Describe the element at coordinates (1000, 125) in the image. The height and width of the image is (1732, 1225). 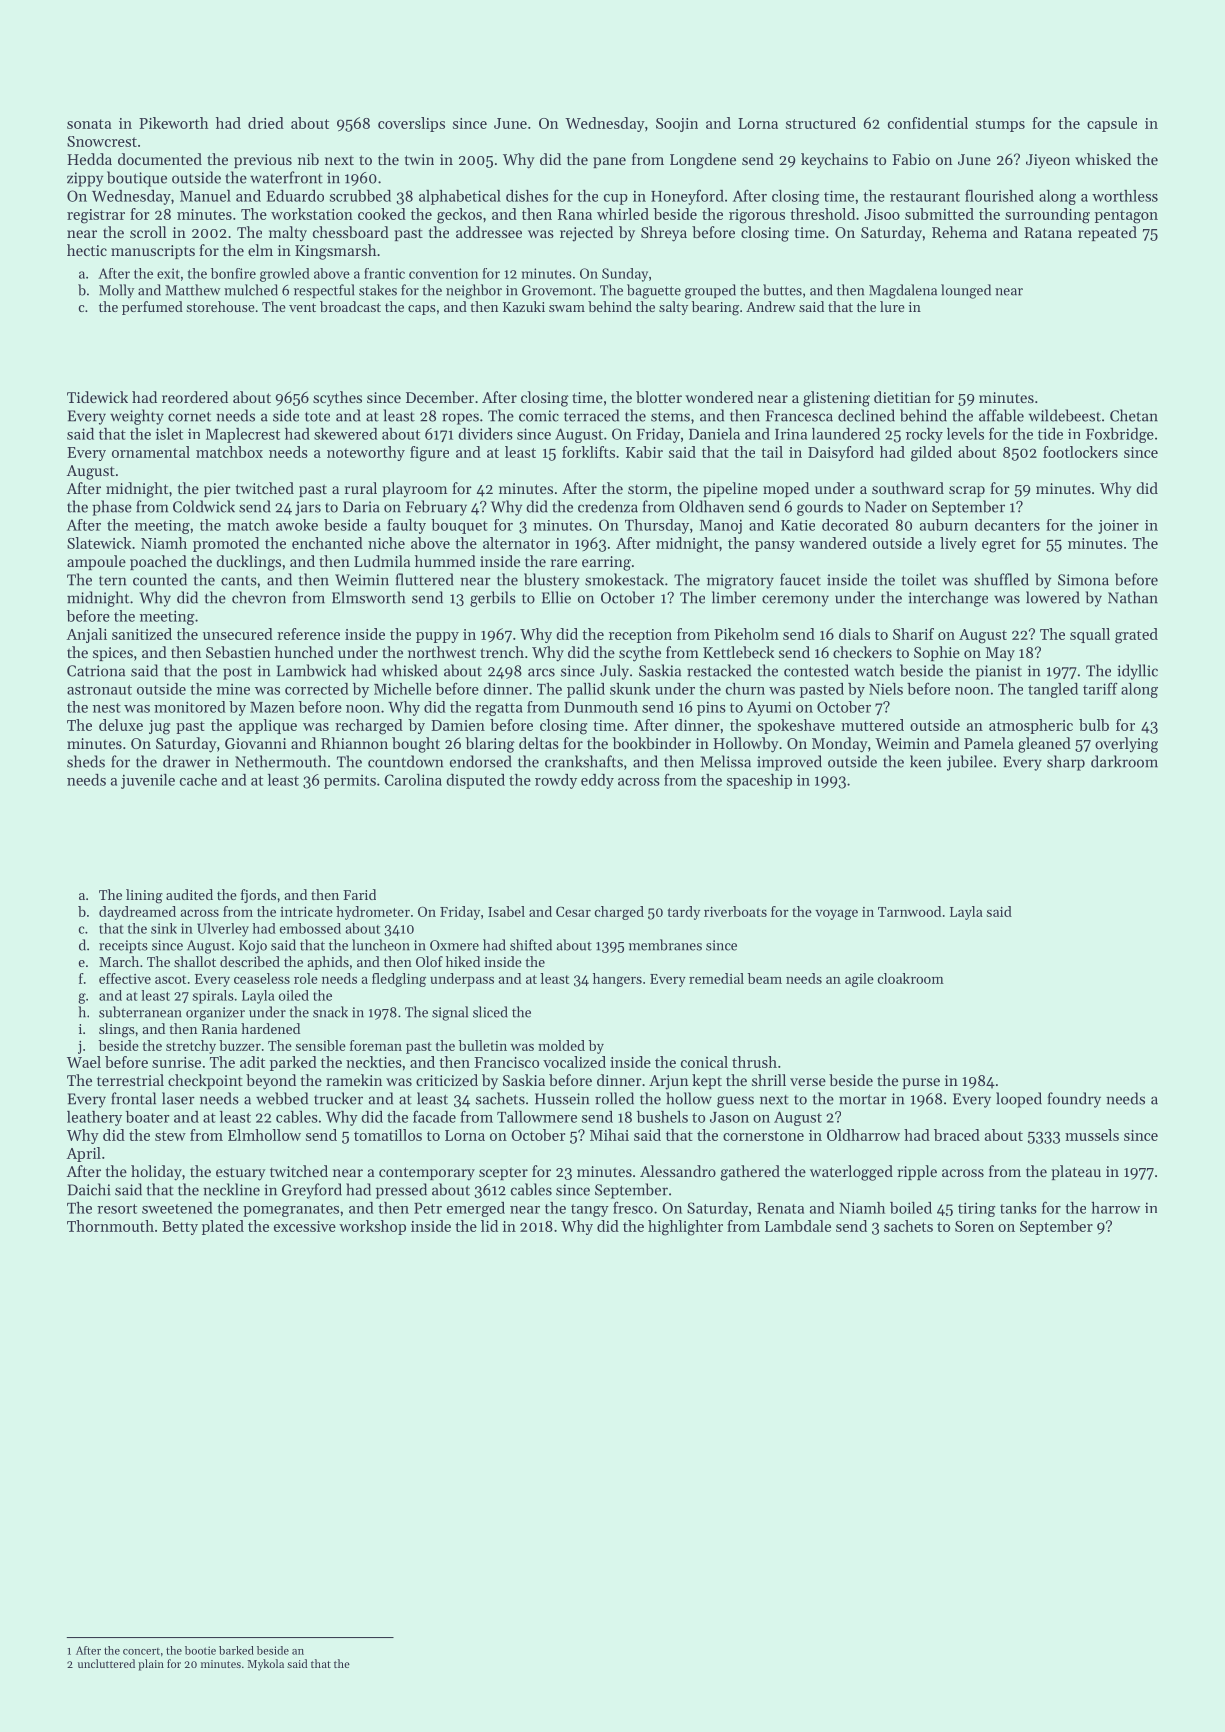
I see `stumps` at that location.
